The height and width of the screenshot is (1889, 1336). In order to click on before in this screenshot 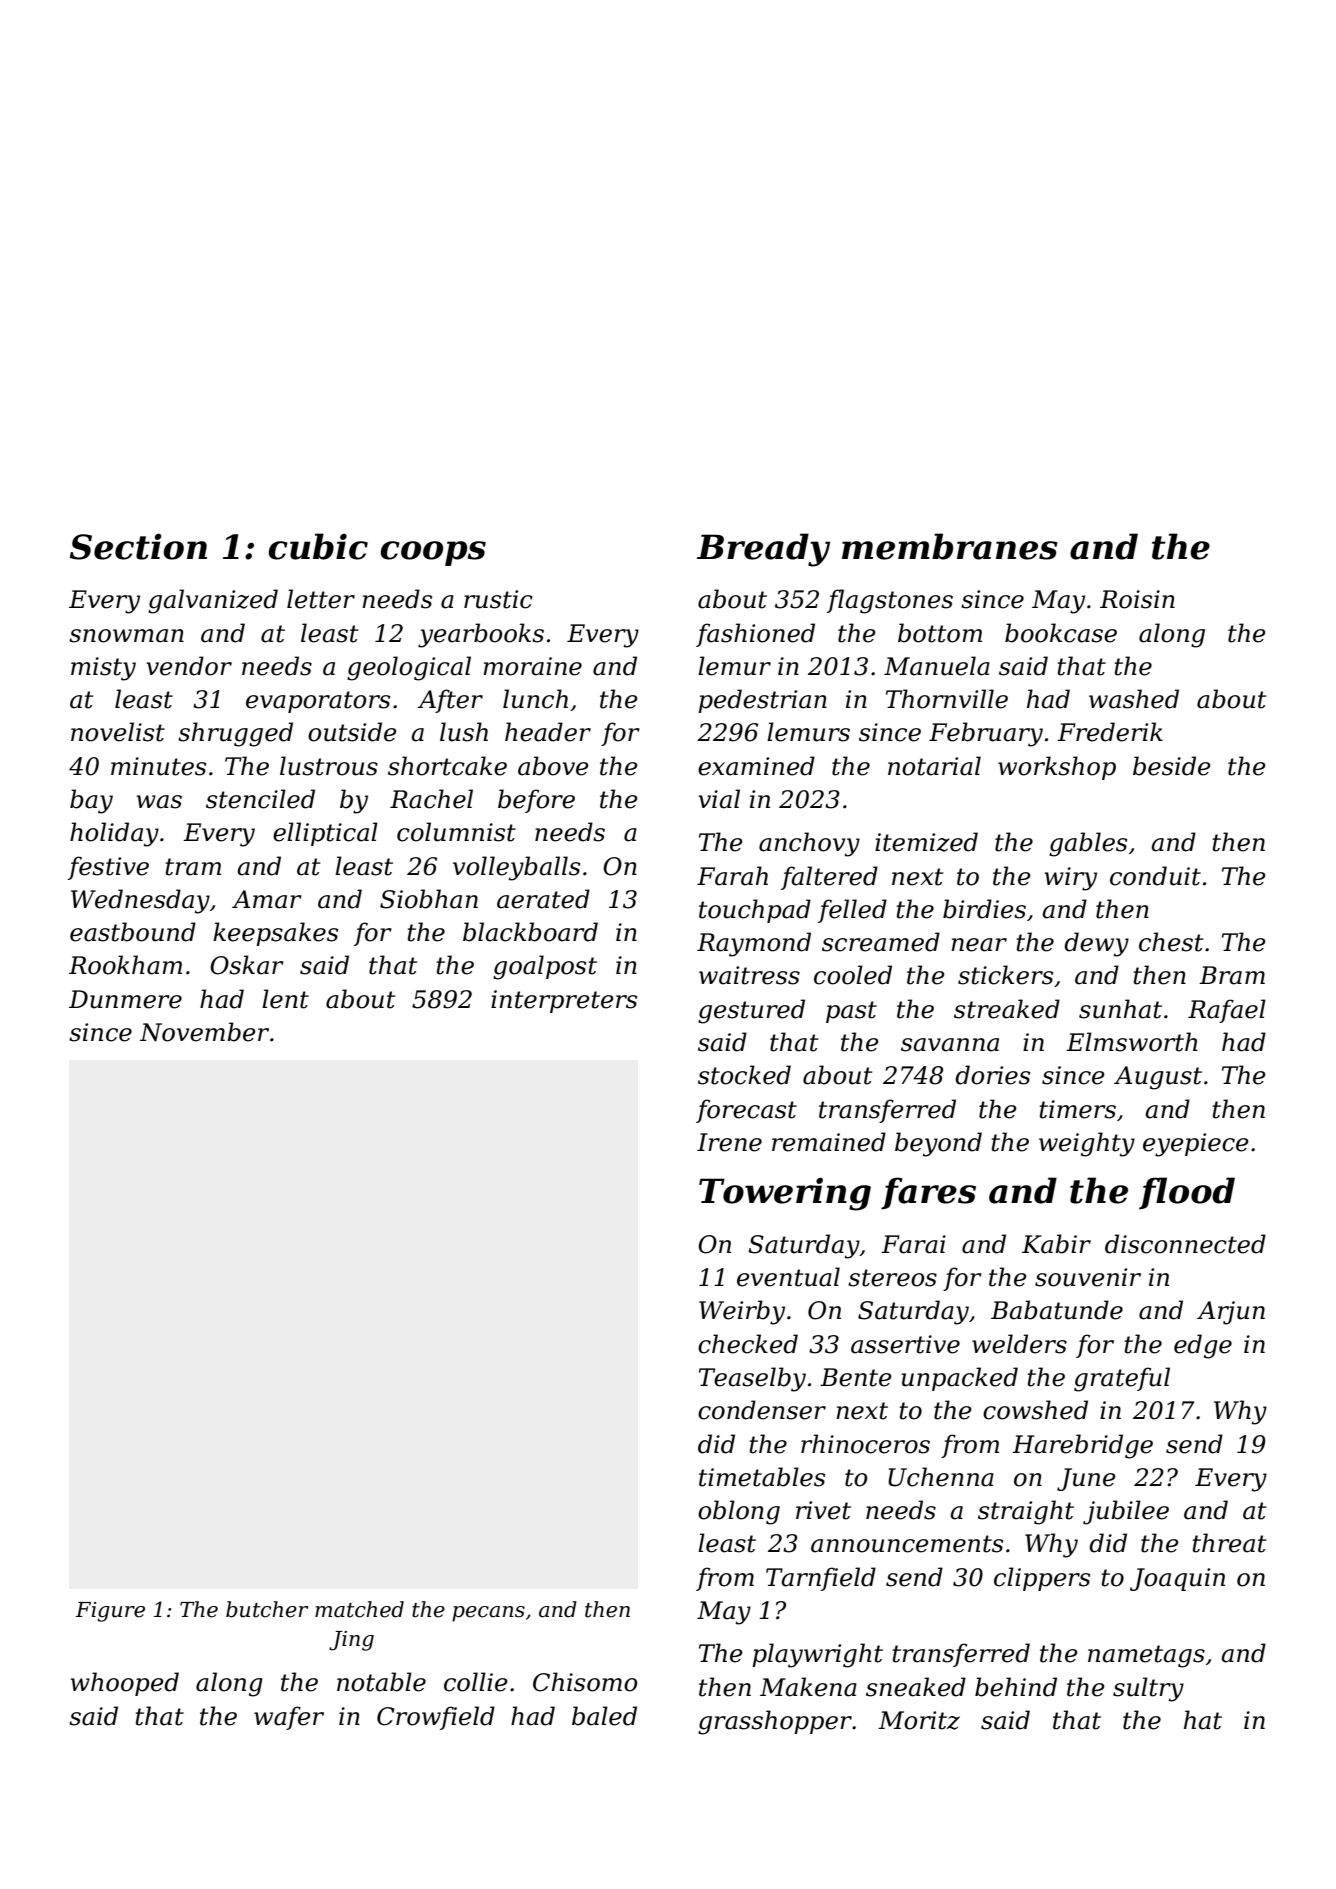, I will do `click(536, 801)`.
